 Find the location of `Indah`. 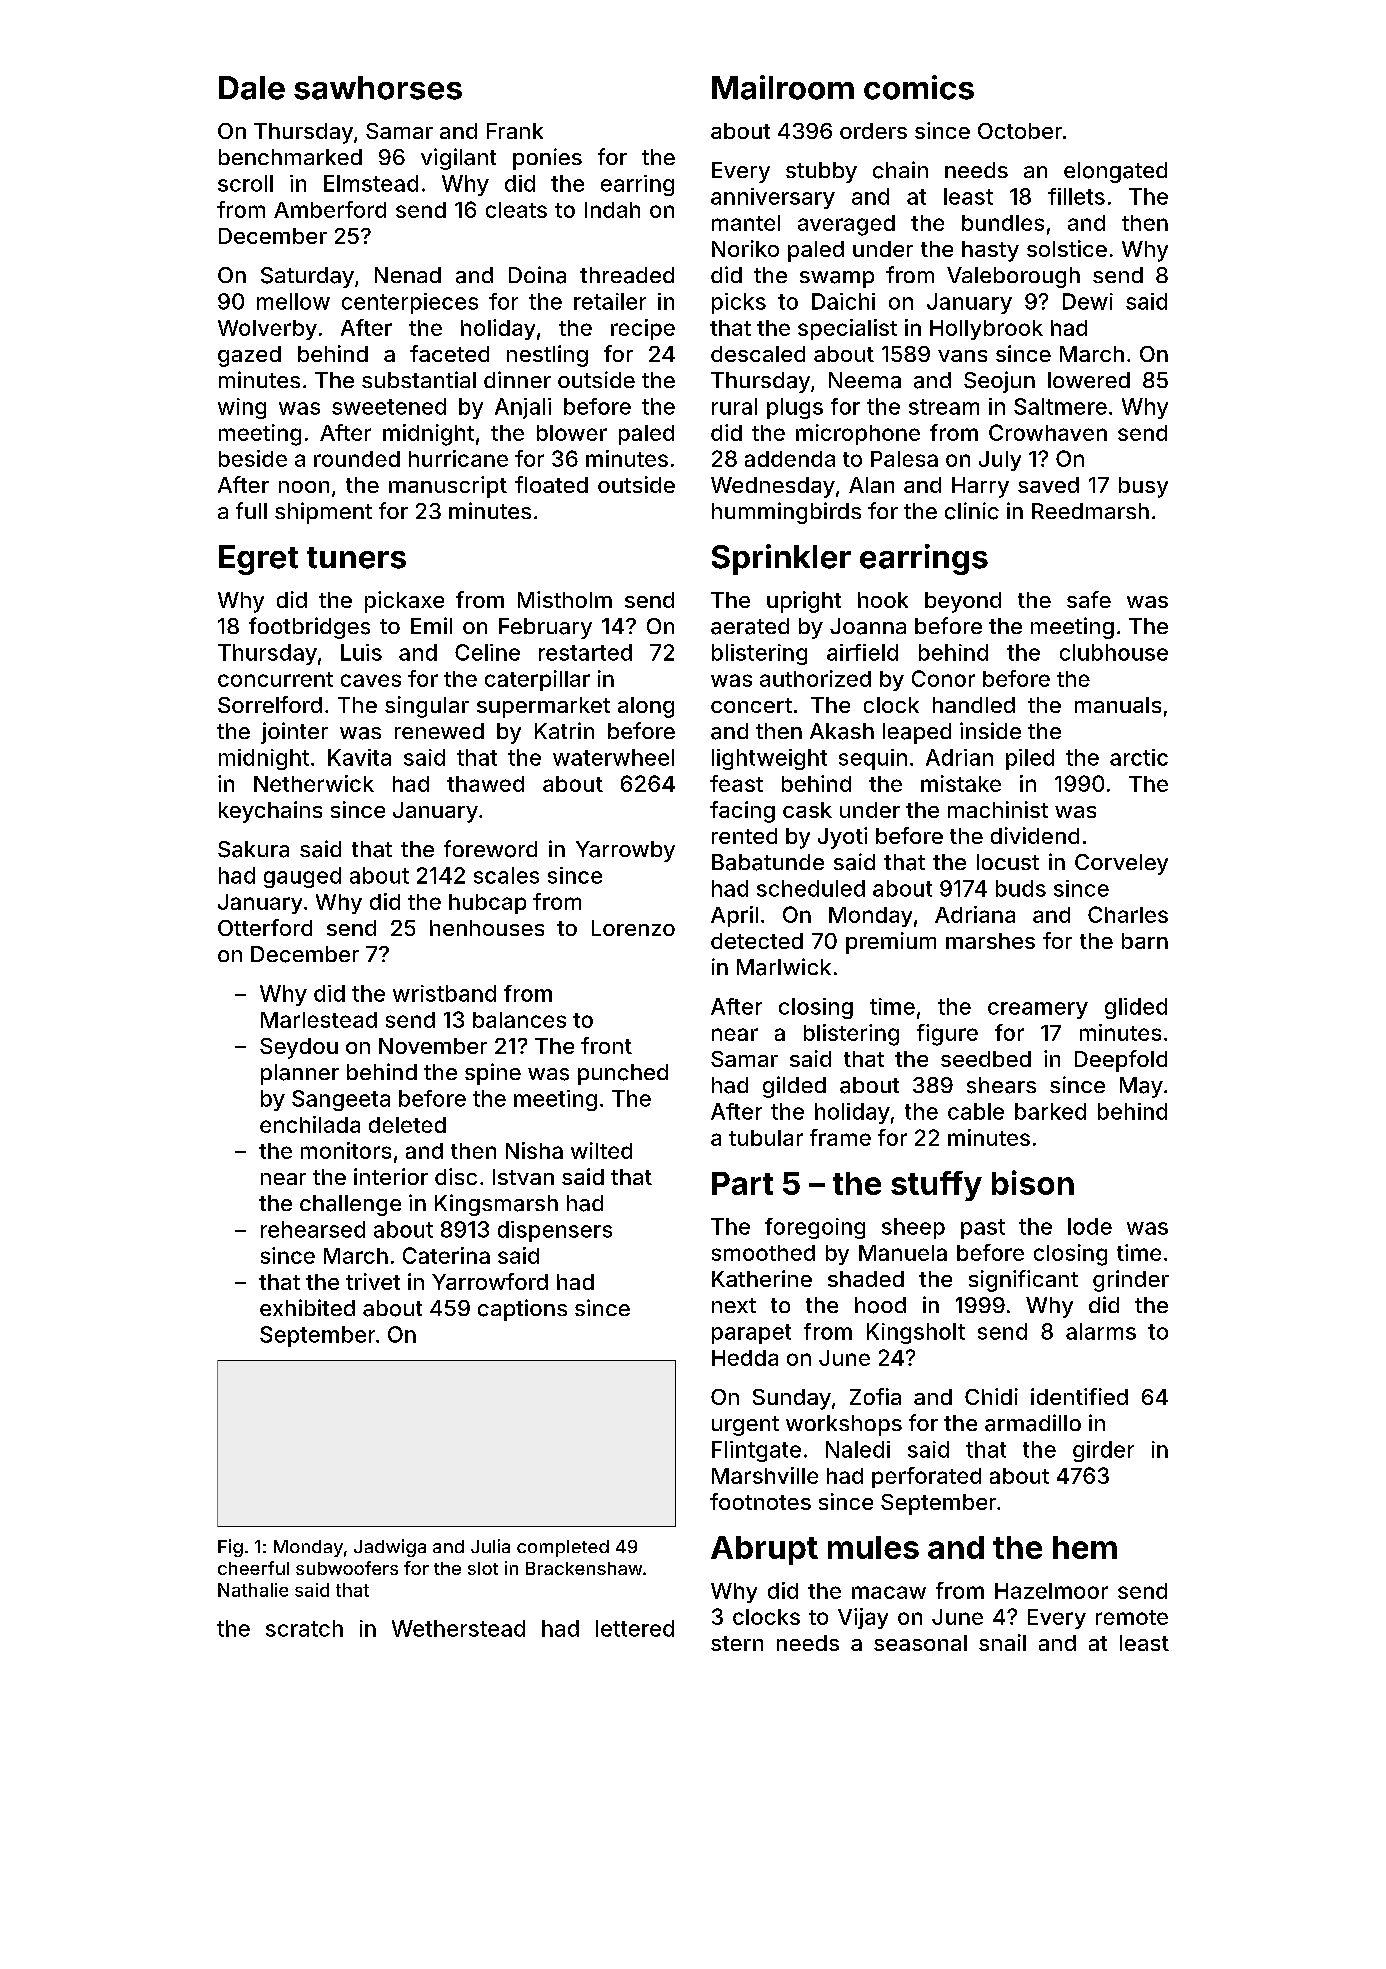

Indah is located at coordinates (612, 210).
